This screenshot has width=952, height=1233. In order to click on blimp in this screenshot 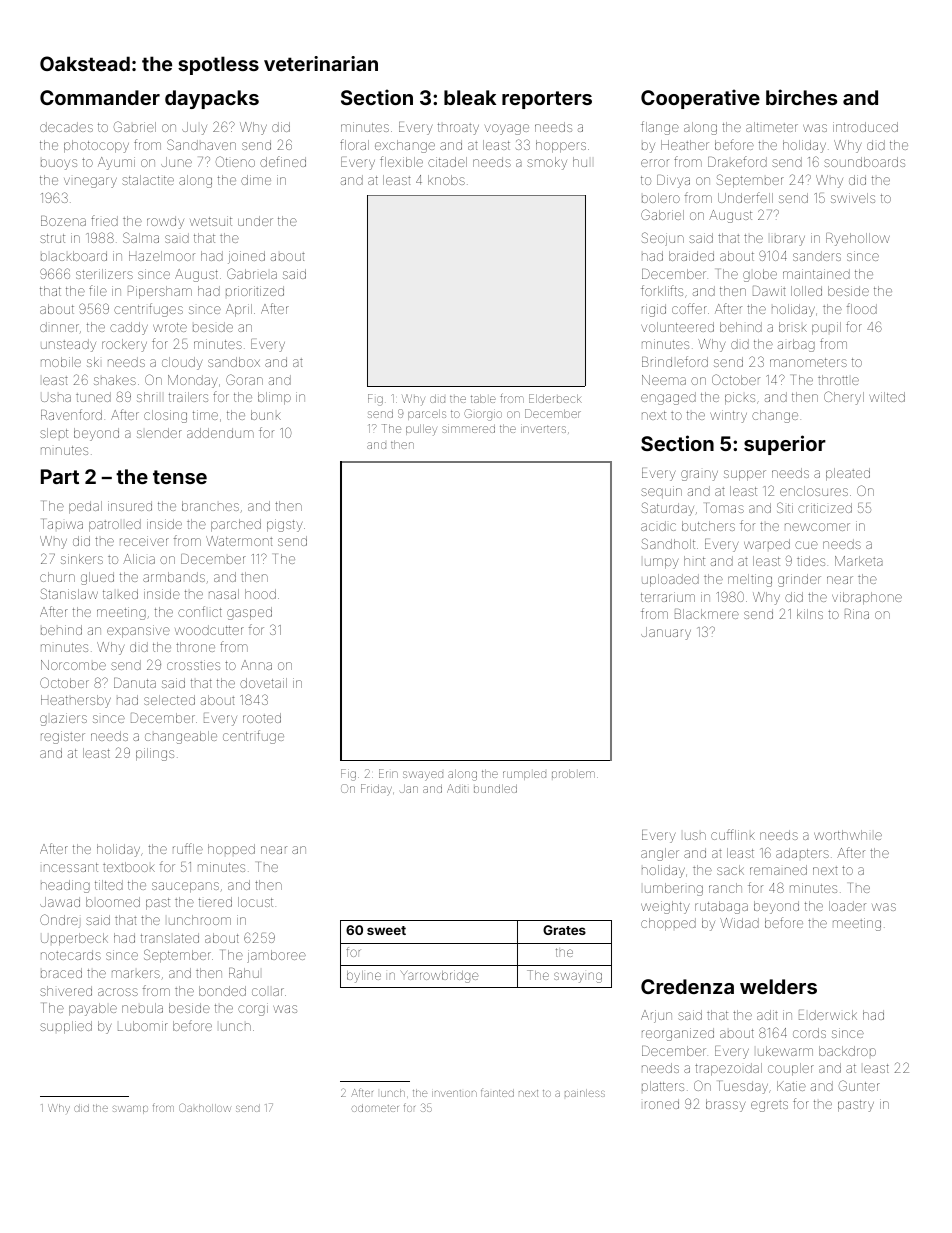, I will do `click(274, 398)`.
